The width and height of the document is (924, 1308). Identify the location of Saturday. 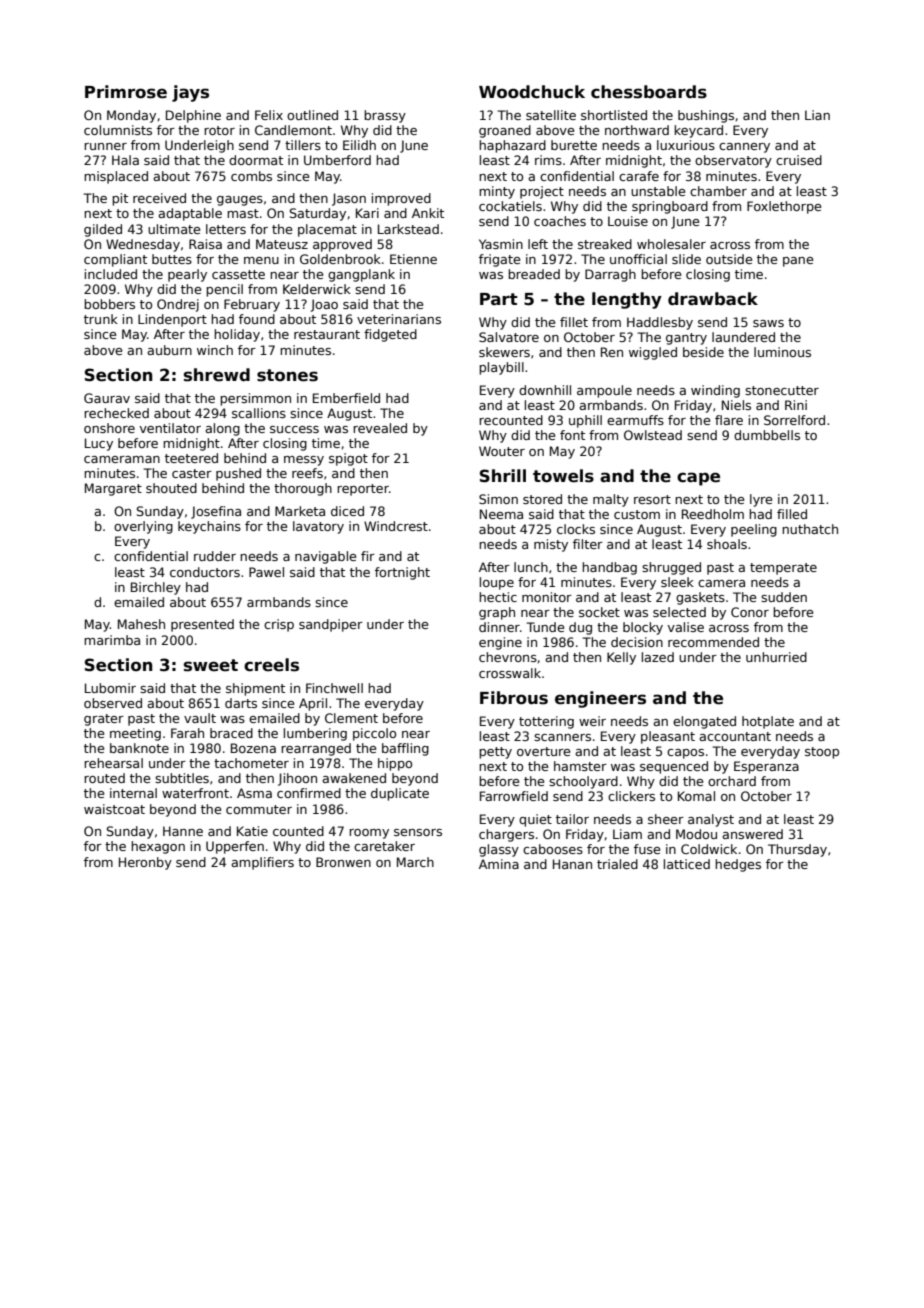
(318, 214).
